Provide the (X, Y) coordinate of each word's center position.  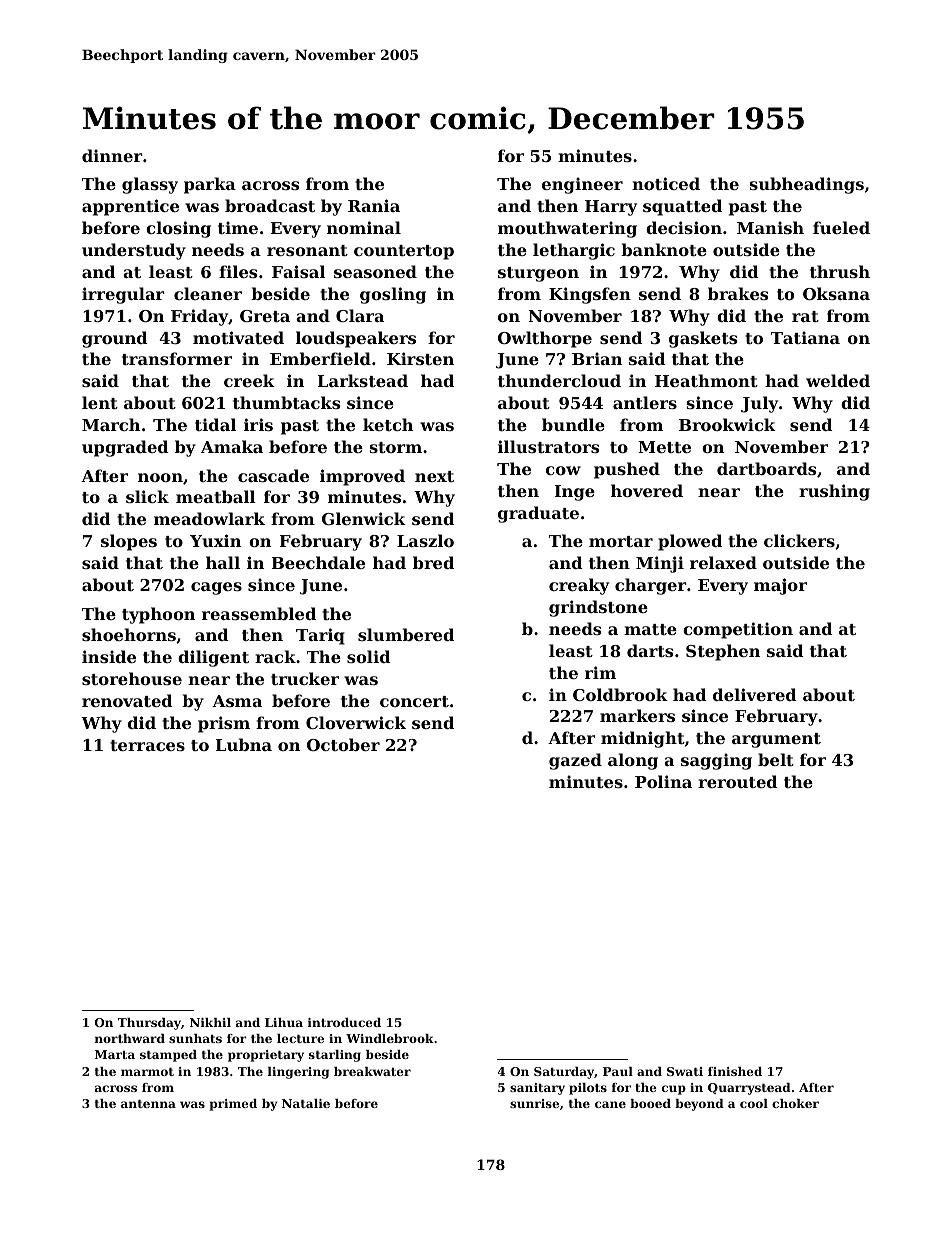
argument (776, 740)
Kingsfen (590, 295)
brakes (738, 293)
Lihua (284, 1022)
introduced (344, 1022)
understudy (134, 251)
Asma (237, 701)
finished (735, 1071)
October (343, 744)
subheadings (807, 185)
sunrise (534, 1103)
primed (233, 1105)
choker (795, 1103)
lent (100, 402)
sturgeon (538, 274)
